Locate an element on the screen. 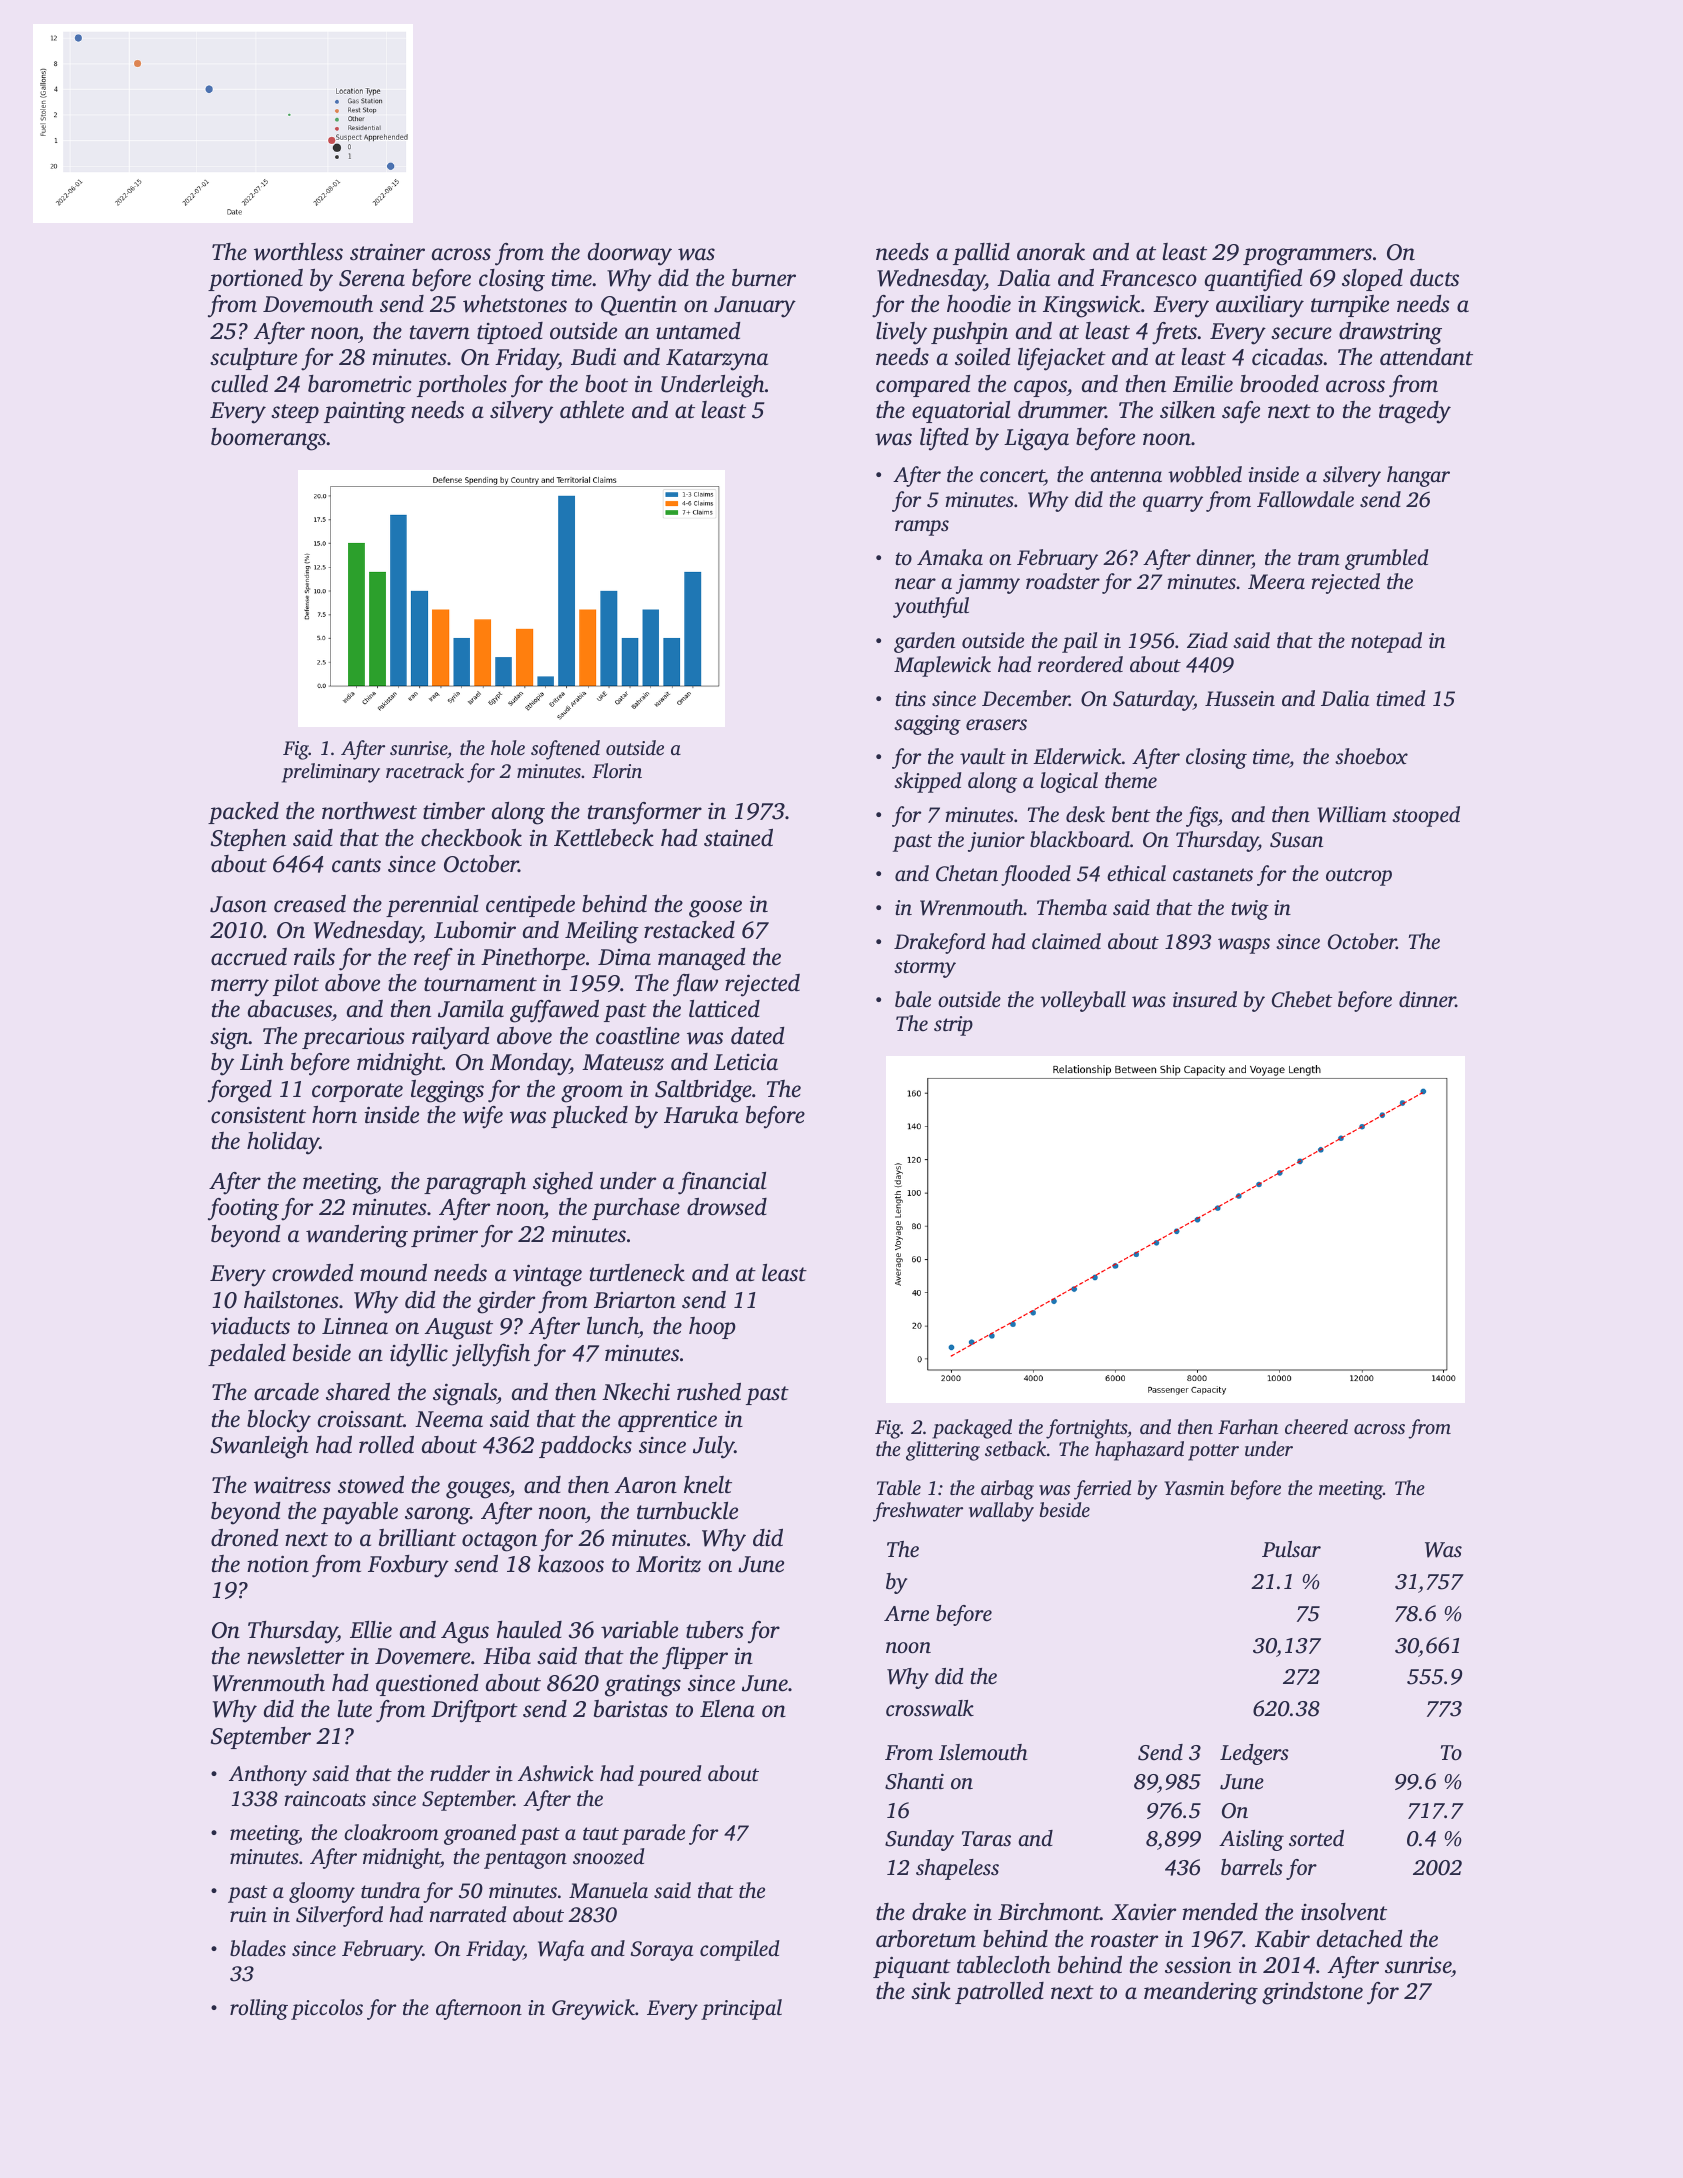 The image size is (1683, 2178). Ledgers is located at coordinates (1254, 1754).
